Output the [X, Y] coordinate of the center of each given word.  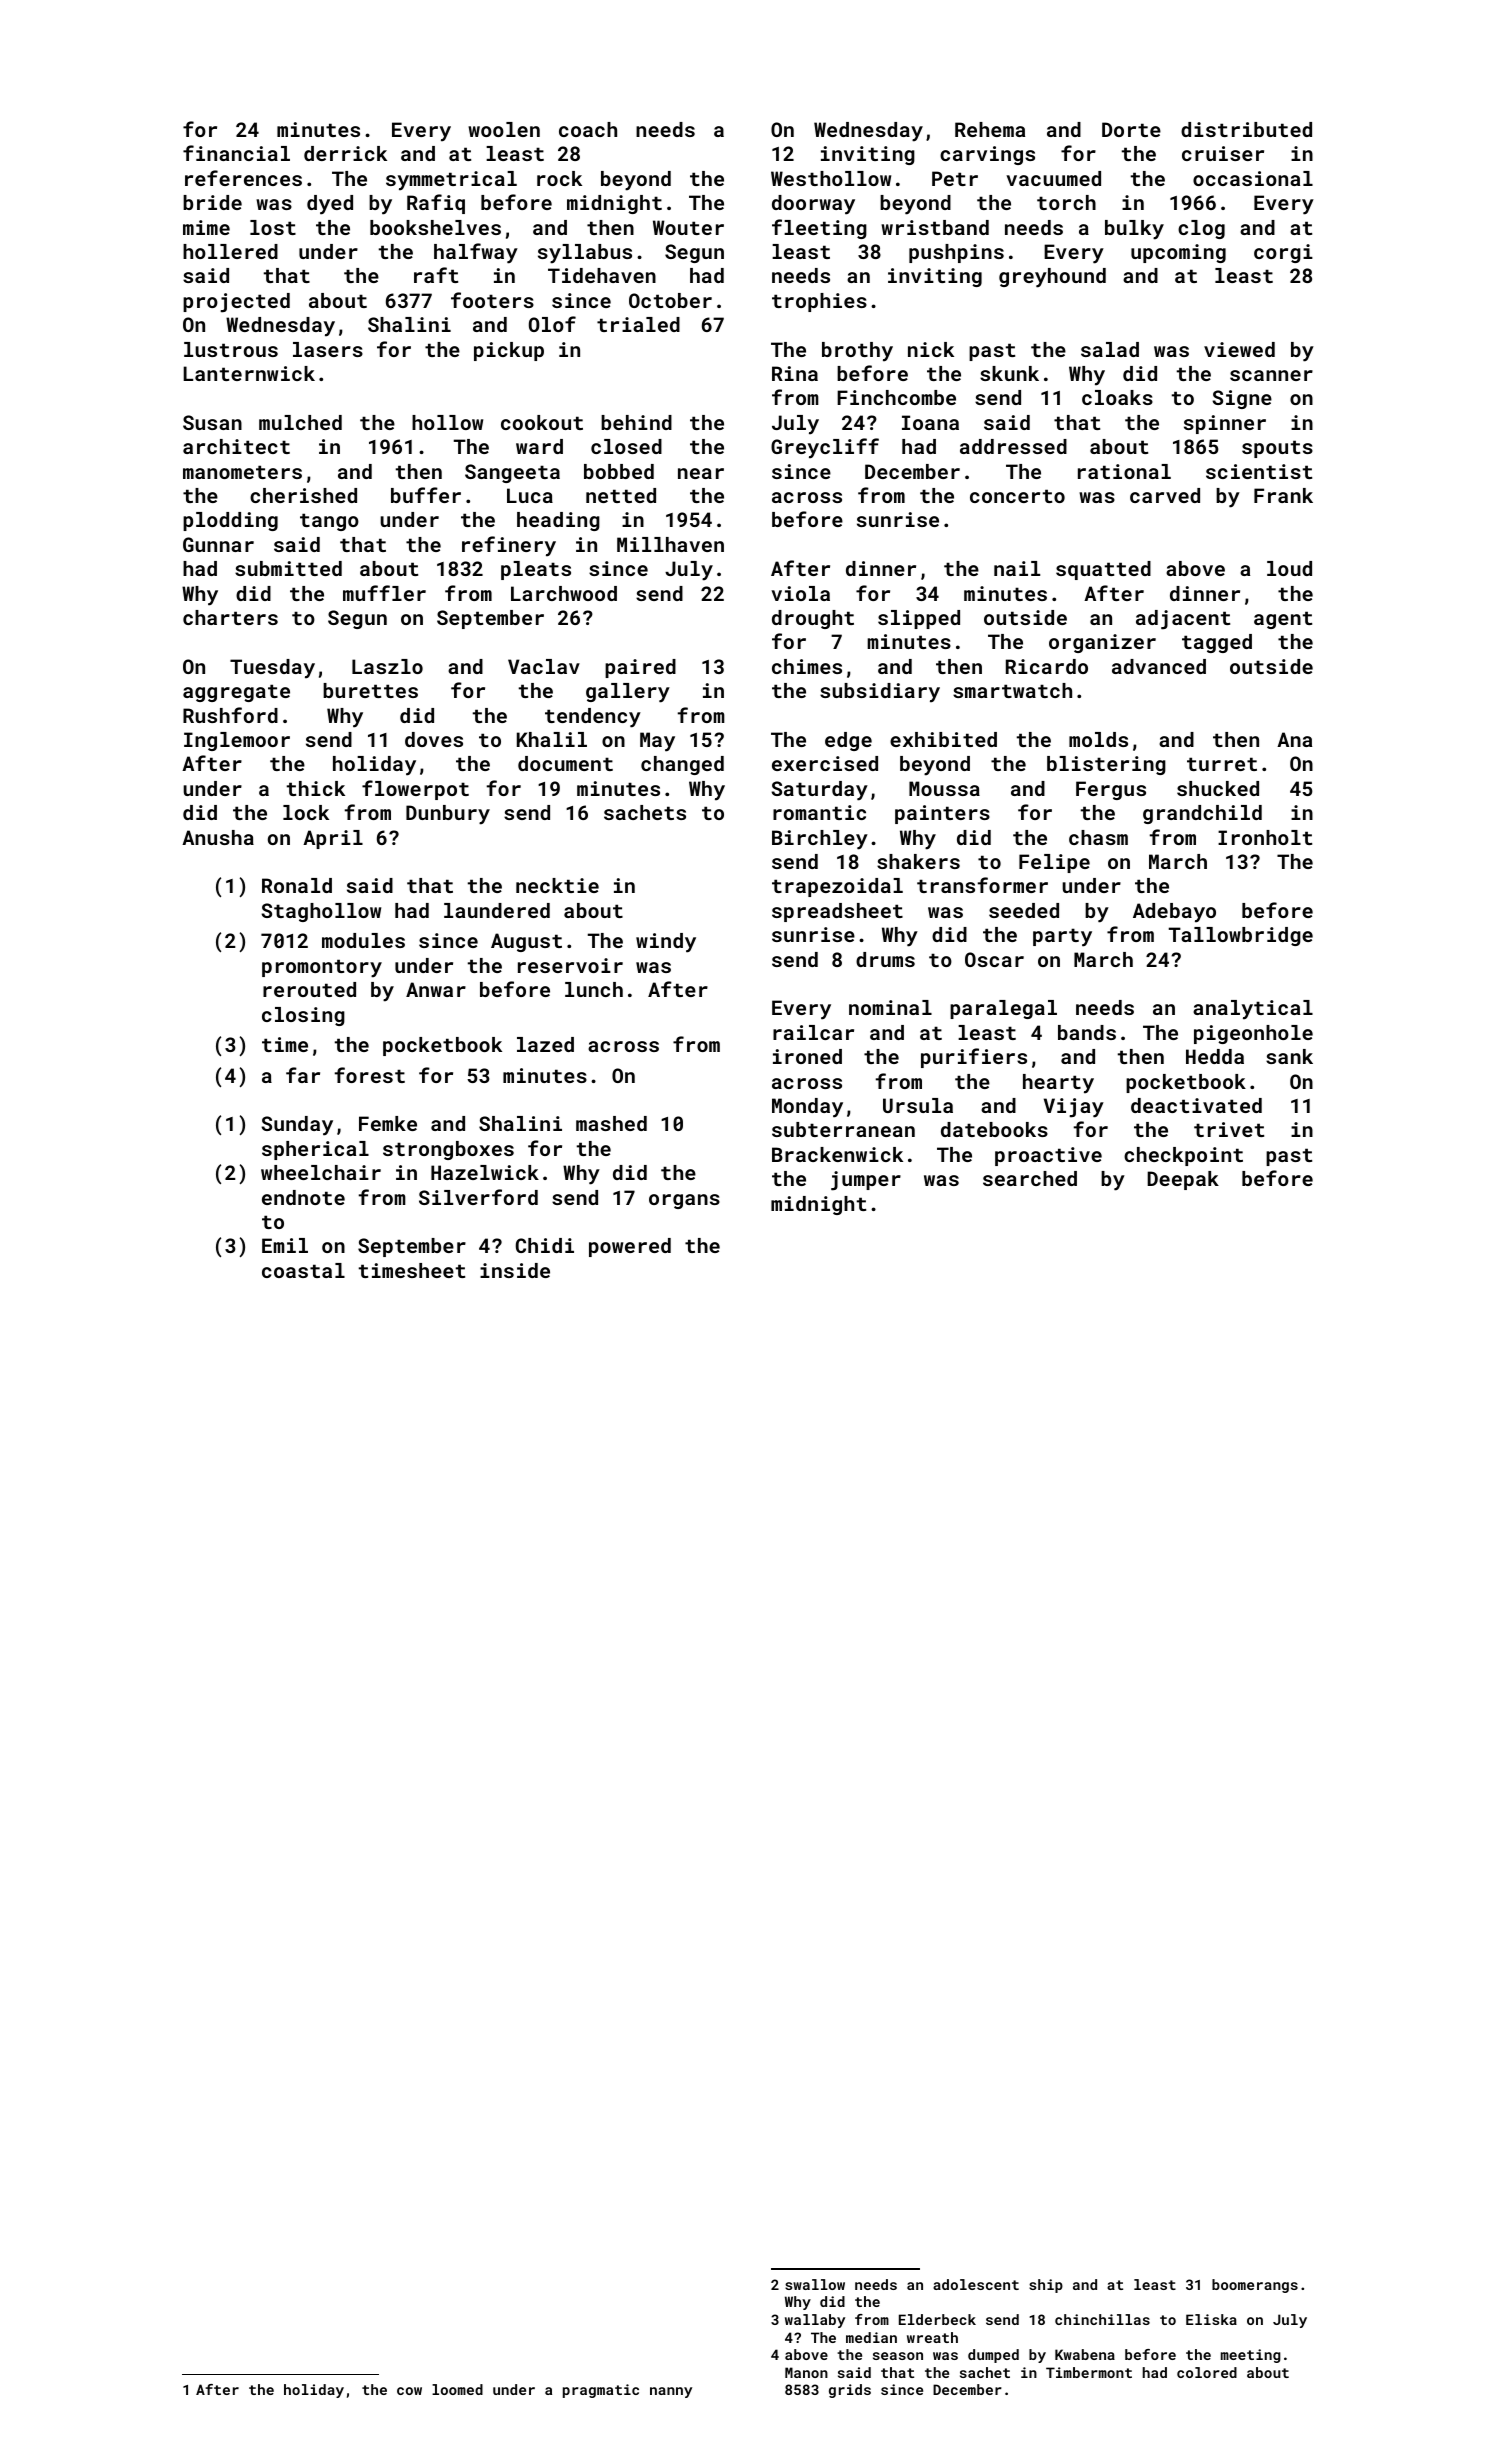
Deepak [1183, 1180]
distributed [1246, 129]
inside [515, 1270]
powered [630, 1247]
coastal [303, 1270]
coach [588, 129]
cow [409, 2391]
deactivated [1196, 1105]
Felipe [1054, 863]
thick [316, 788]
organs [684, 1201]
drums [885, 959]
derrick [345, 153]
